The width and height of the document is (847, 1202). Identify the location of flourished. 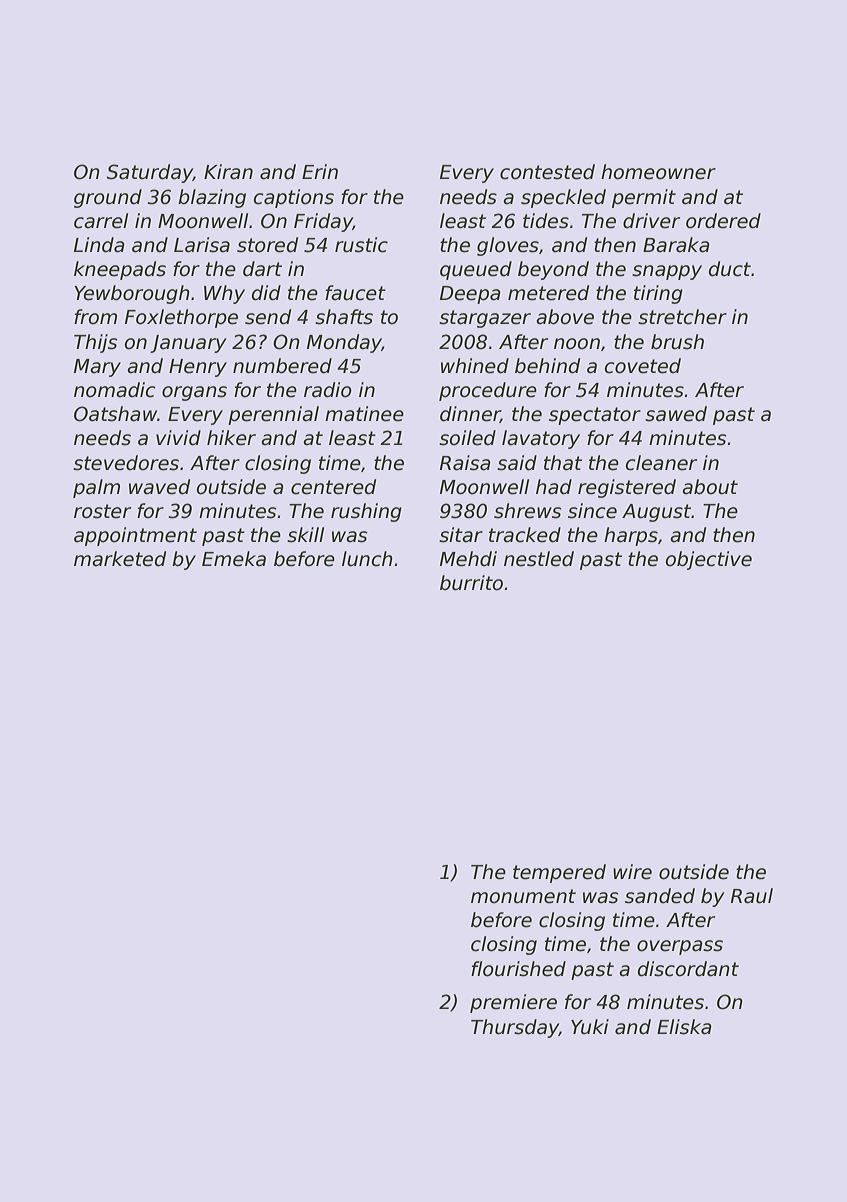
(518, 969).
